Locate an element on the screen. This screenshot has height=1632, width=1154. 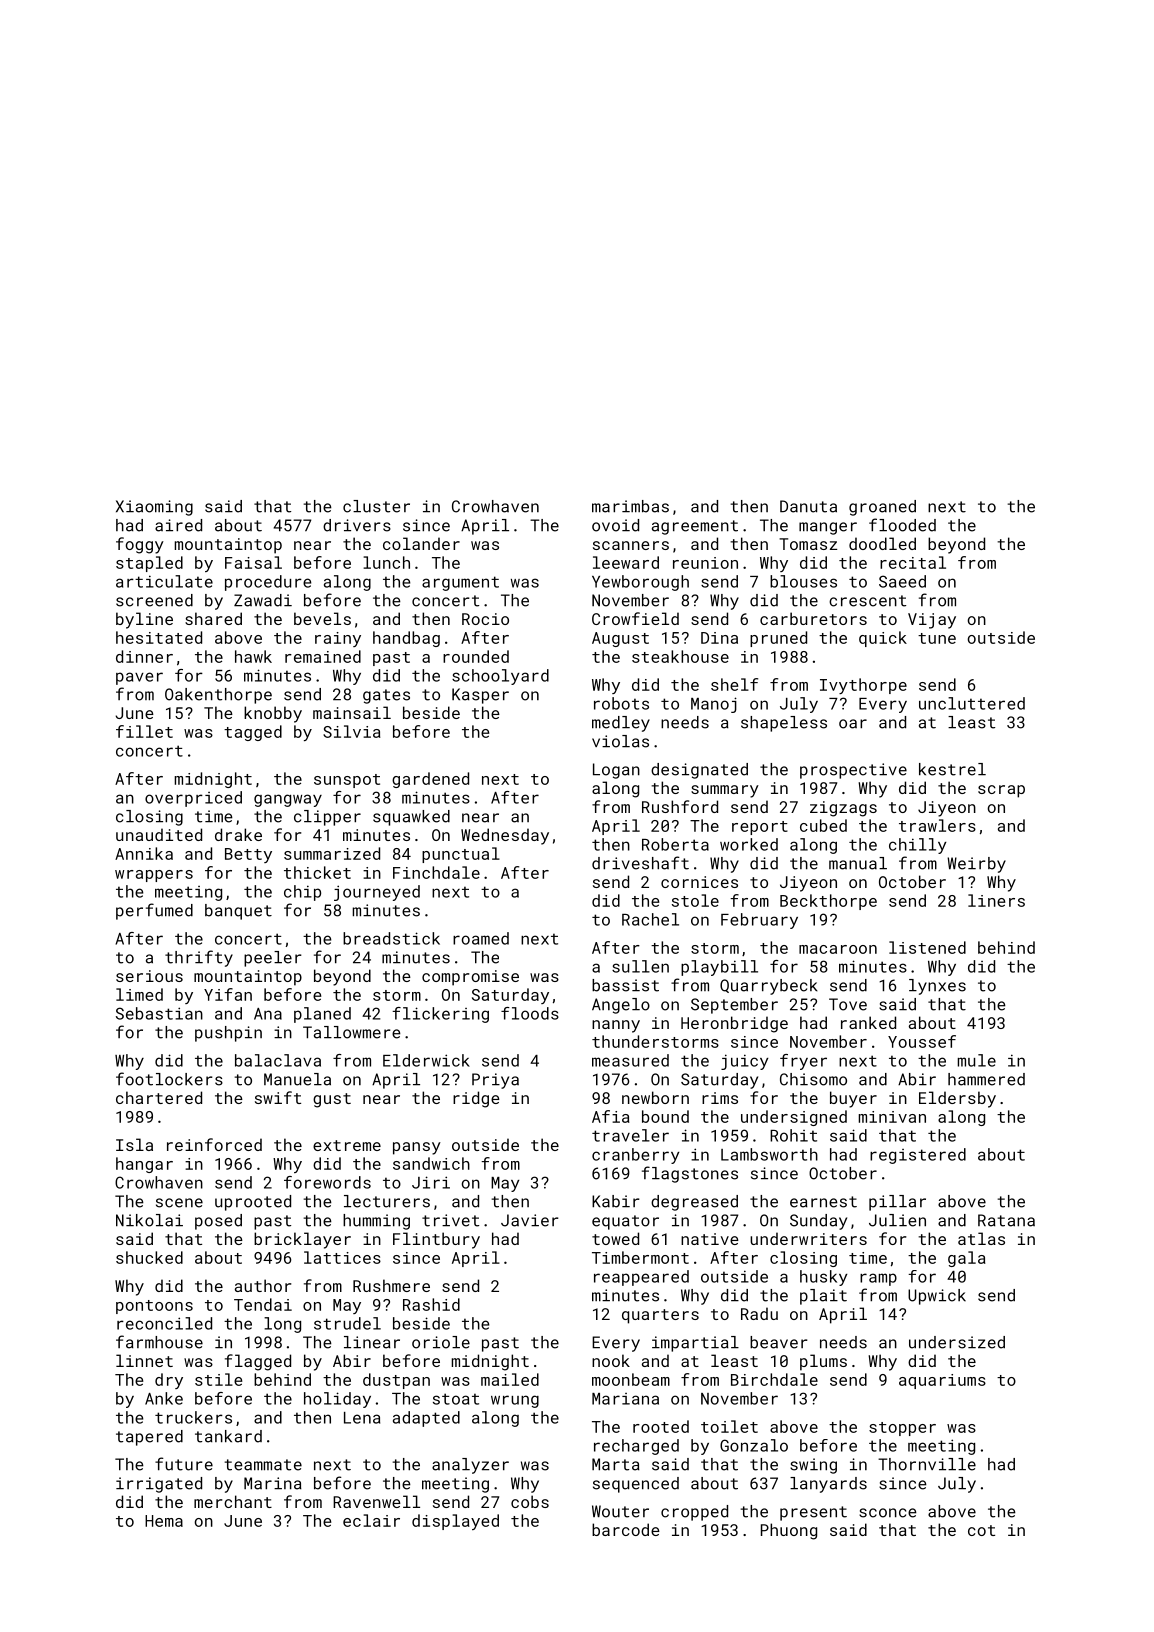
Hema is located at coordinates (164, 1521).
